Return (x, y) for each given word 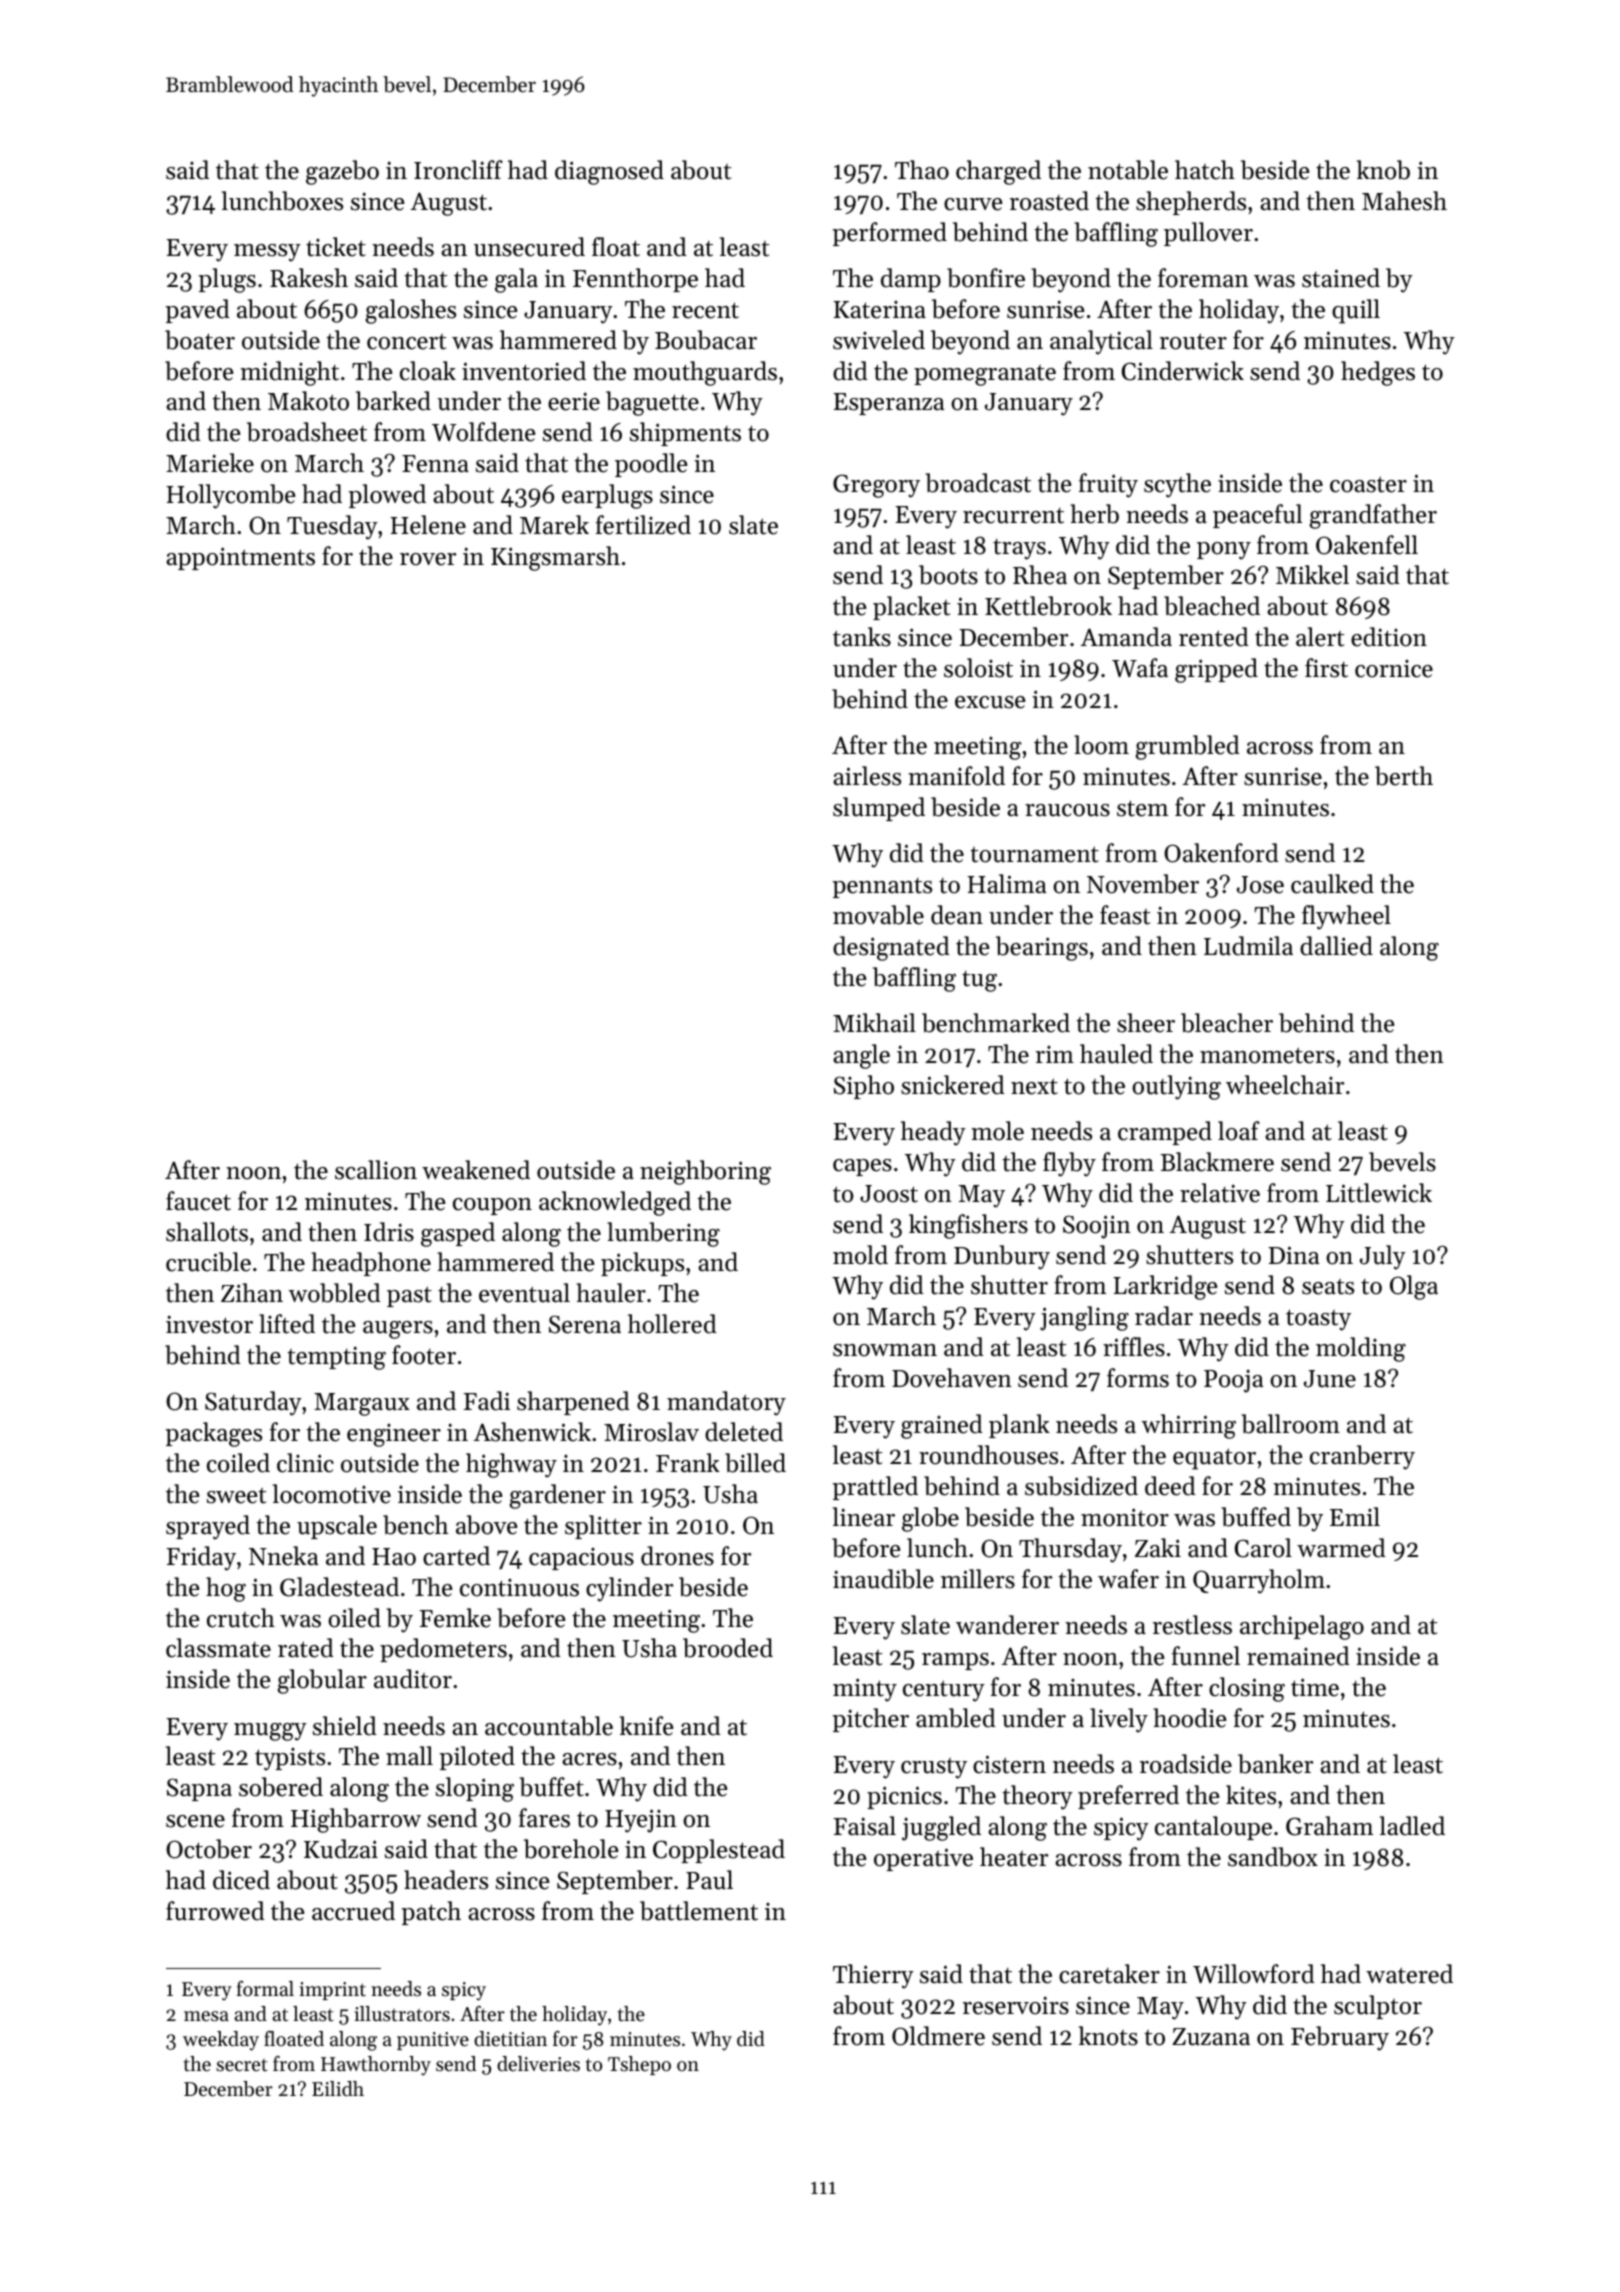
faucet (198, 1201)
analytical (1101, 342)
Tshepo (639, 2065)
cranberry (1362, 1457)
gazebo (342, 172)
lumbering (663, 1234)
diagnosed (609, 172)
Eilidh (338, 2088)
